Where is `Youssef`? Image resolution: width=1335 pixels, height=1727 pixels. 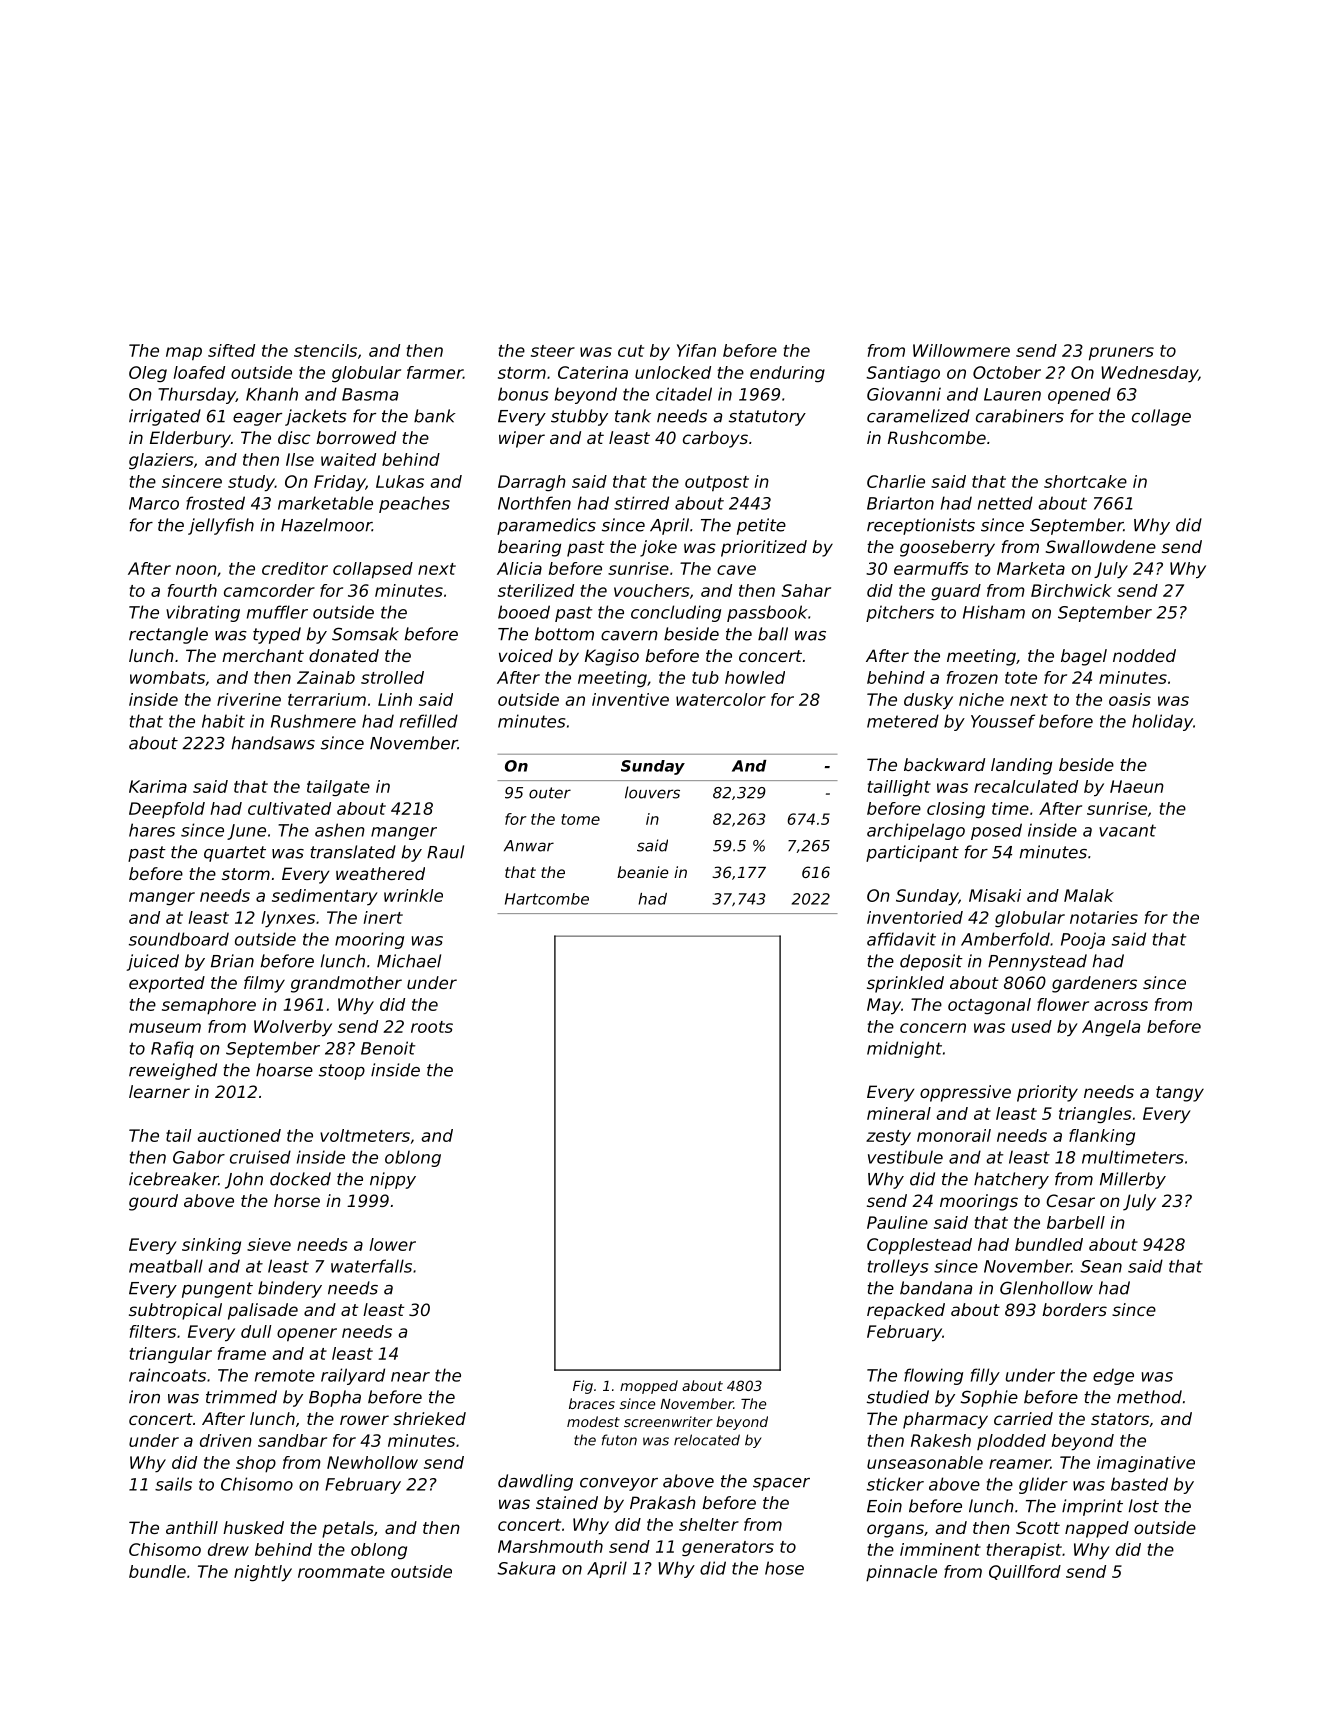 Youssef is located at coordinates (1003, 721).
